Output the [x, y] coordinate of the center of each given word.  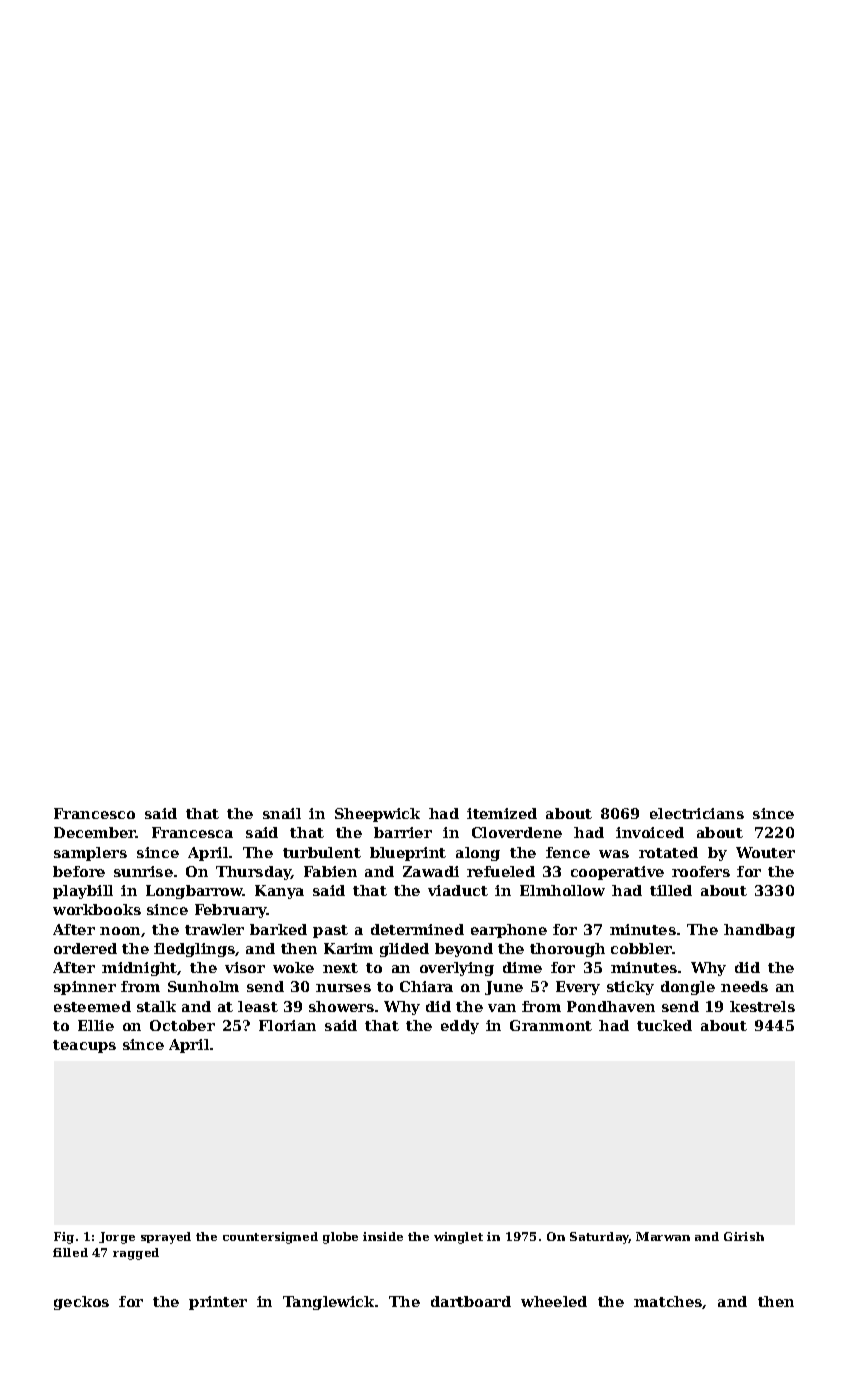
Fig [64, 1238]
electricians [697, 813]
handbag [759, 931]
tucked [664, 1025]
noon [120, 931]
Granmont [551, 1025]
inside [383, 1236]
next [340, 968]
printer [218, 1303]
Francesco [94, 813]
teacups [84, 1046]
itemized [502, 813]
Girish [744, 1236]
